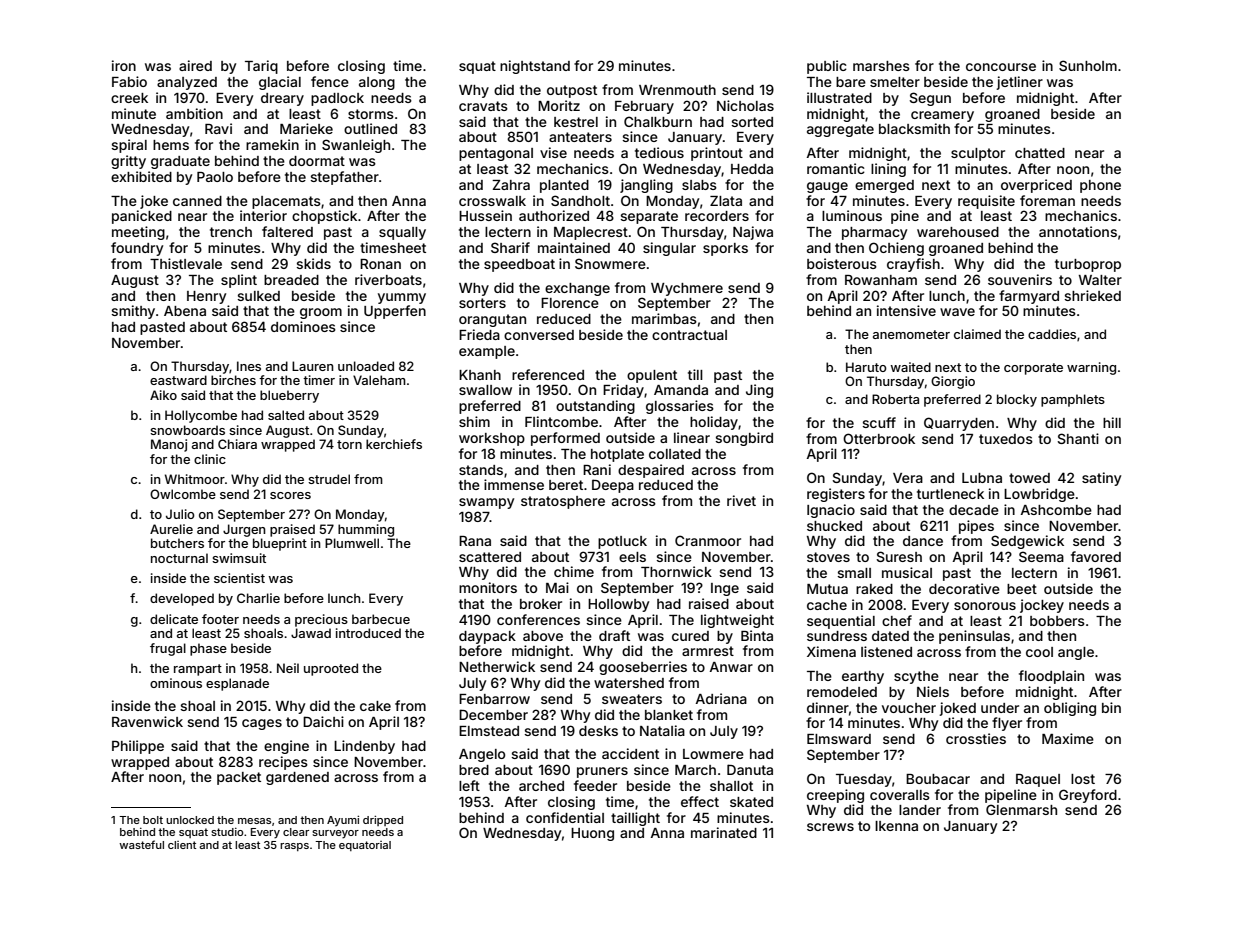 Image resolution: width=1233 pixels, height=952 pixels. I want to click on rasps, so click(294, 847).
